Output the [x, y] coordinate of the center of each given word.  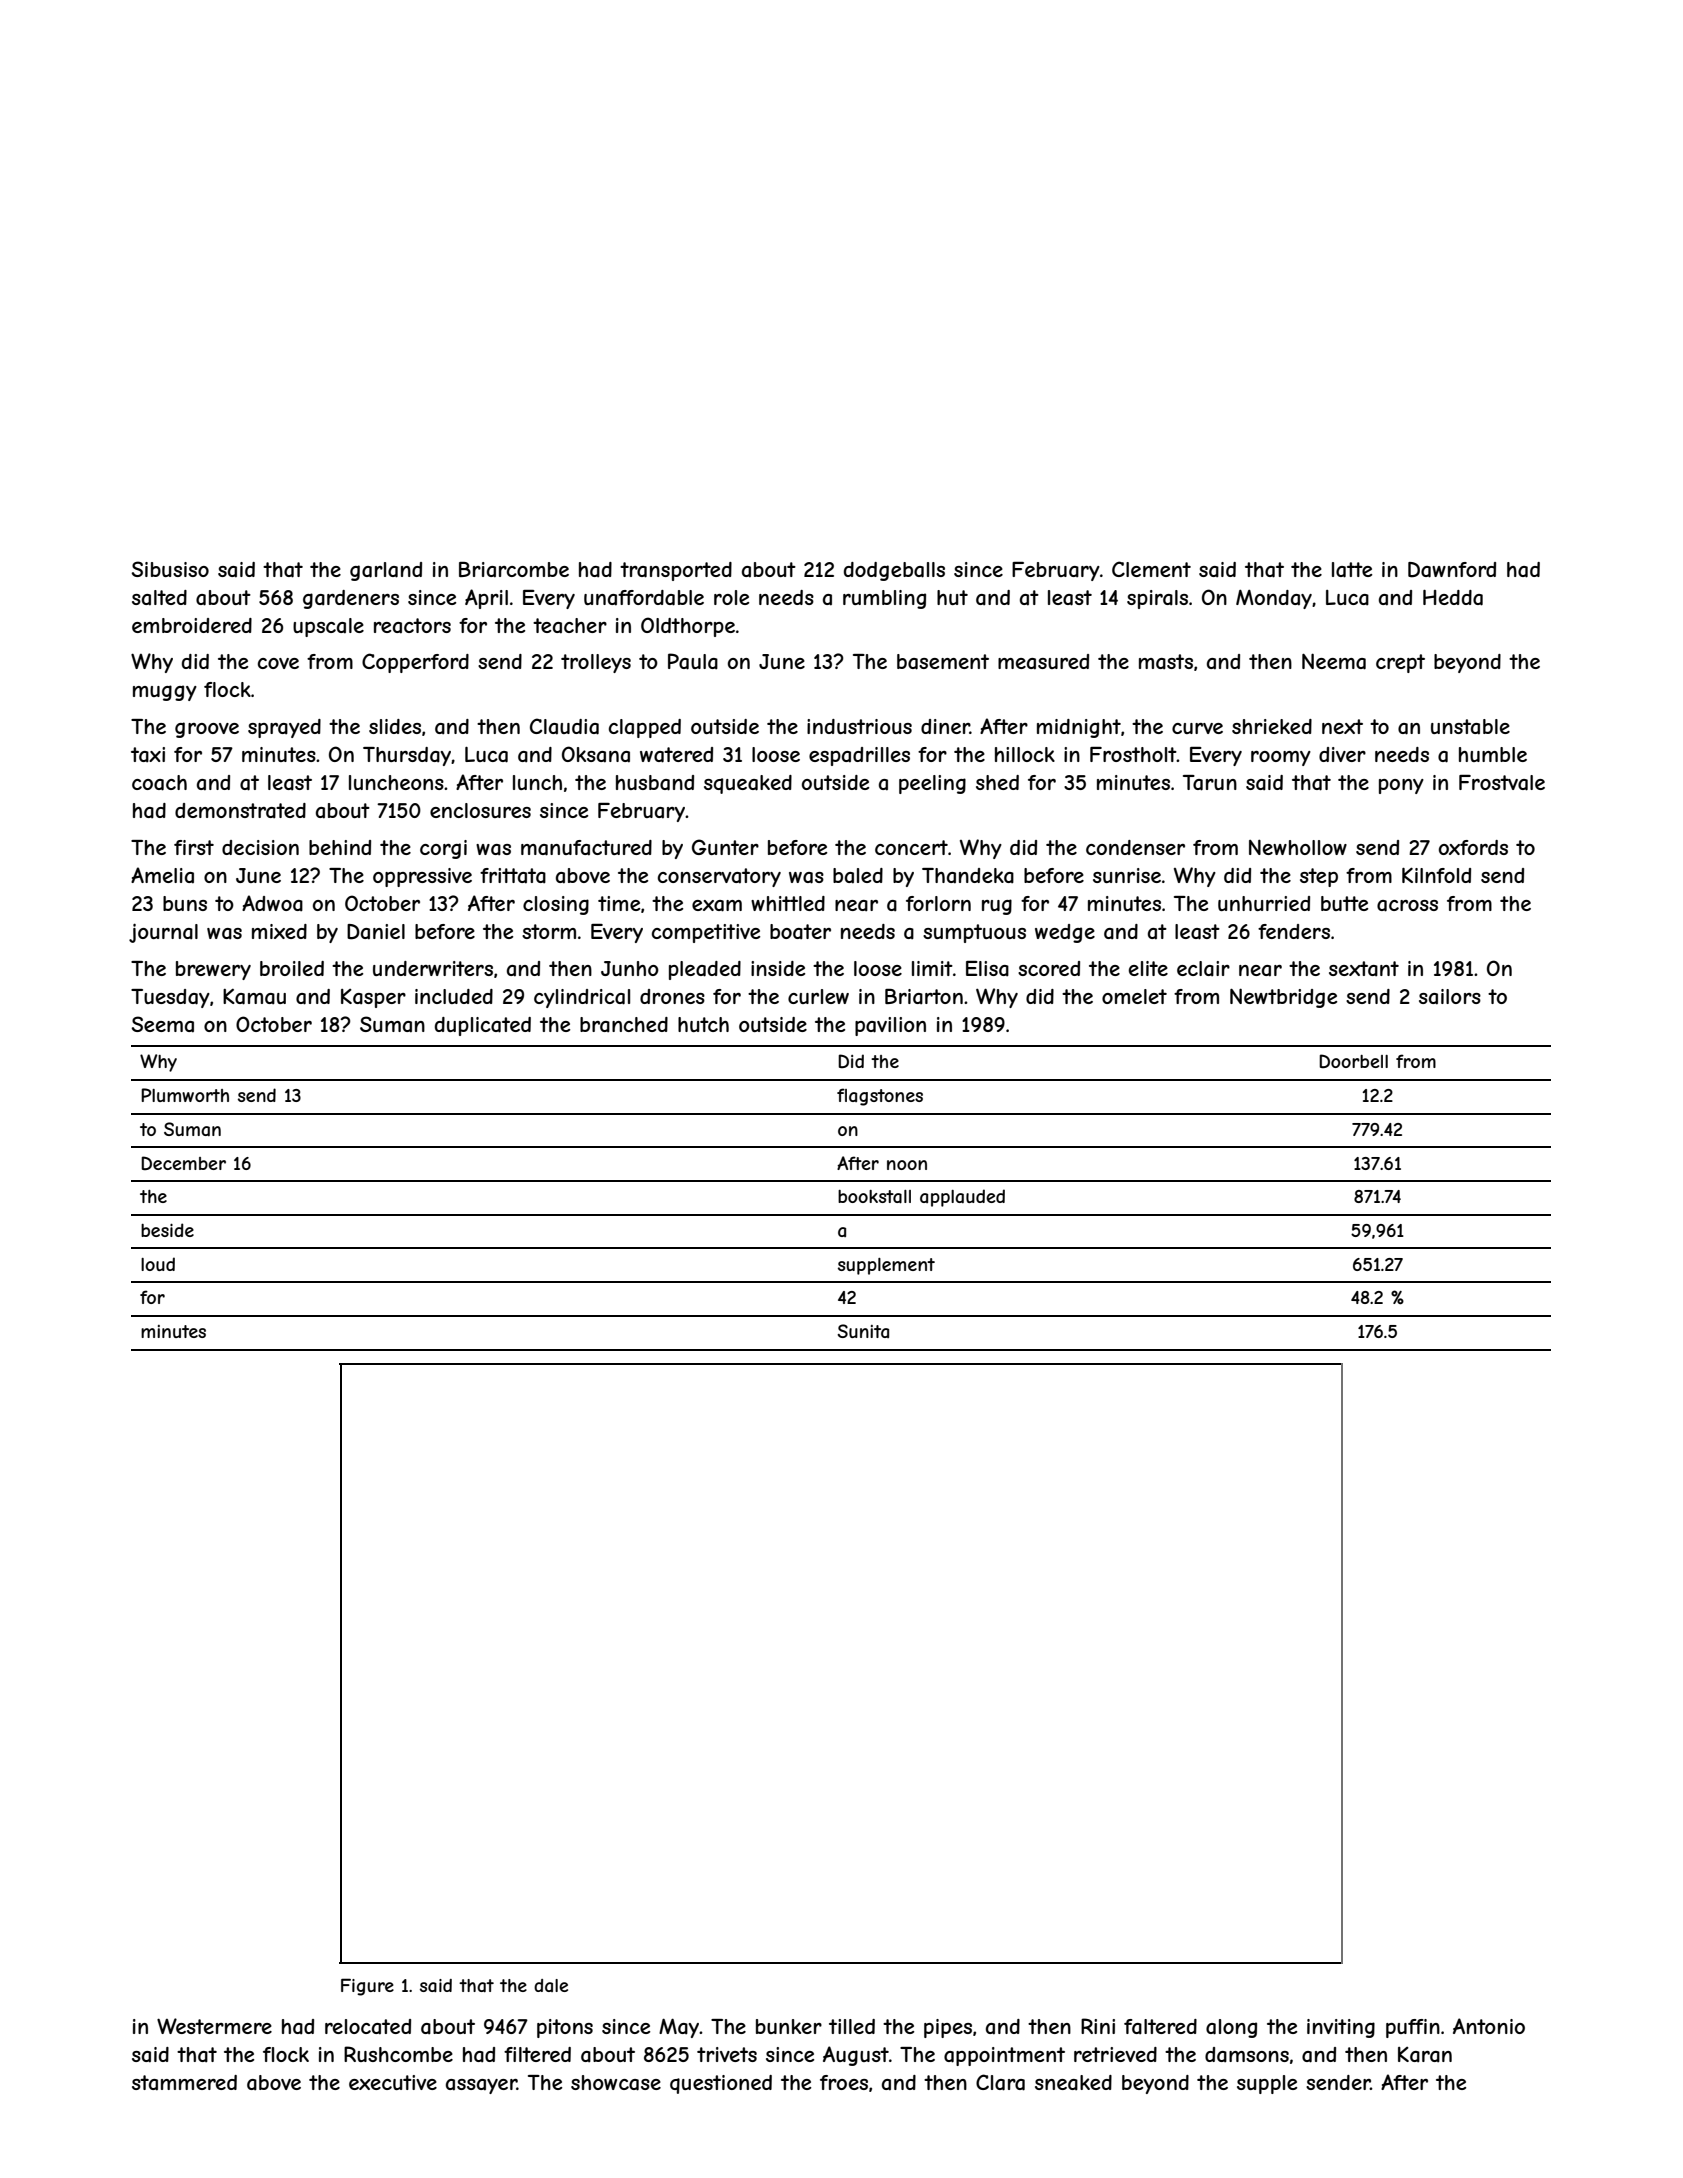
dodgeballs [894, 571]
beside [167, 1230]
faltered [1160, 2027]
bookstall [874, 1197]
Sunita [863, 1331]
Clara [1000, 2082]
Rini [1098, 2026]
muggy [165, 693]
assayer [481, 2086]
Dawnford [1452, 570]
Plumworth [185, 1095]
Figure [367, 1987]
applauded [962, 1198]
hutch [703, 1024]
